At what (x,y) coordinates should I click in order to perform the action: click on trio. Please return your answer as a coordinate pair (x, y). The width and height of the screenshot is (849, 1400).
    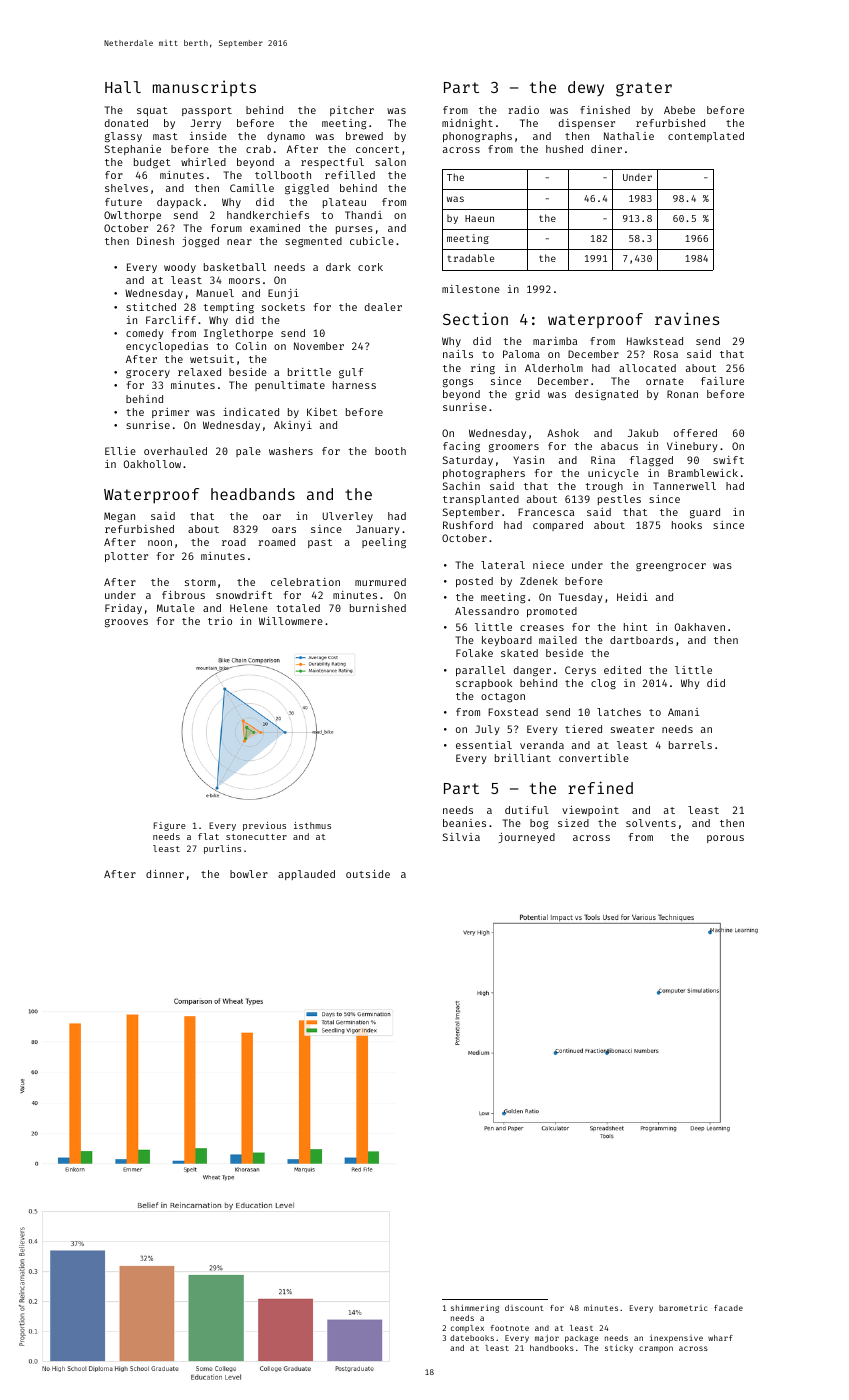
    Looking at the image, I should click on (220, 621).
